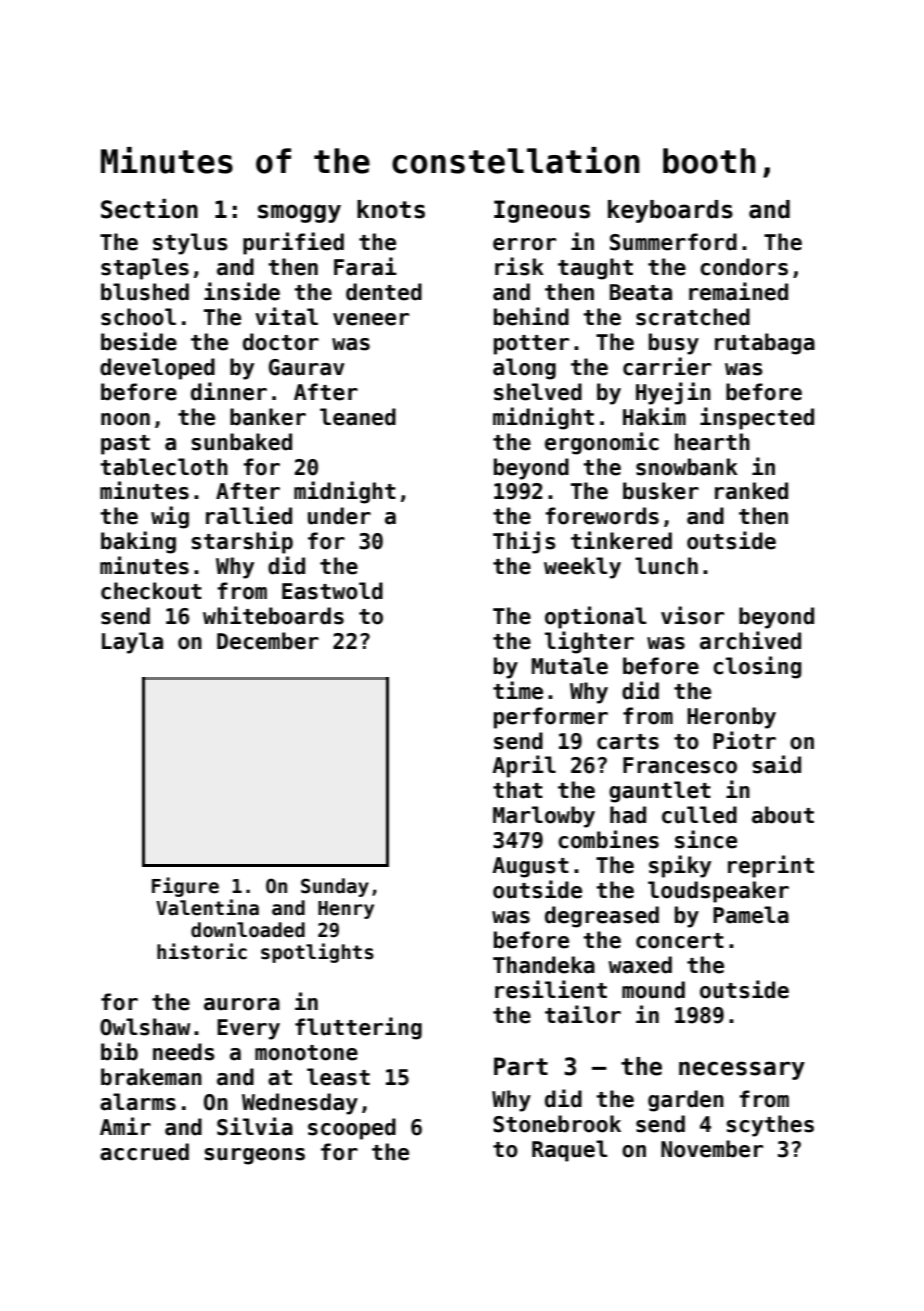 This screenshot has width=924, height=1311. Describe the element at coordinates (139, 341) in the screenshot. I see `beside` at that location.
